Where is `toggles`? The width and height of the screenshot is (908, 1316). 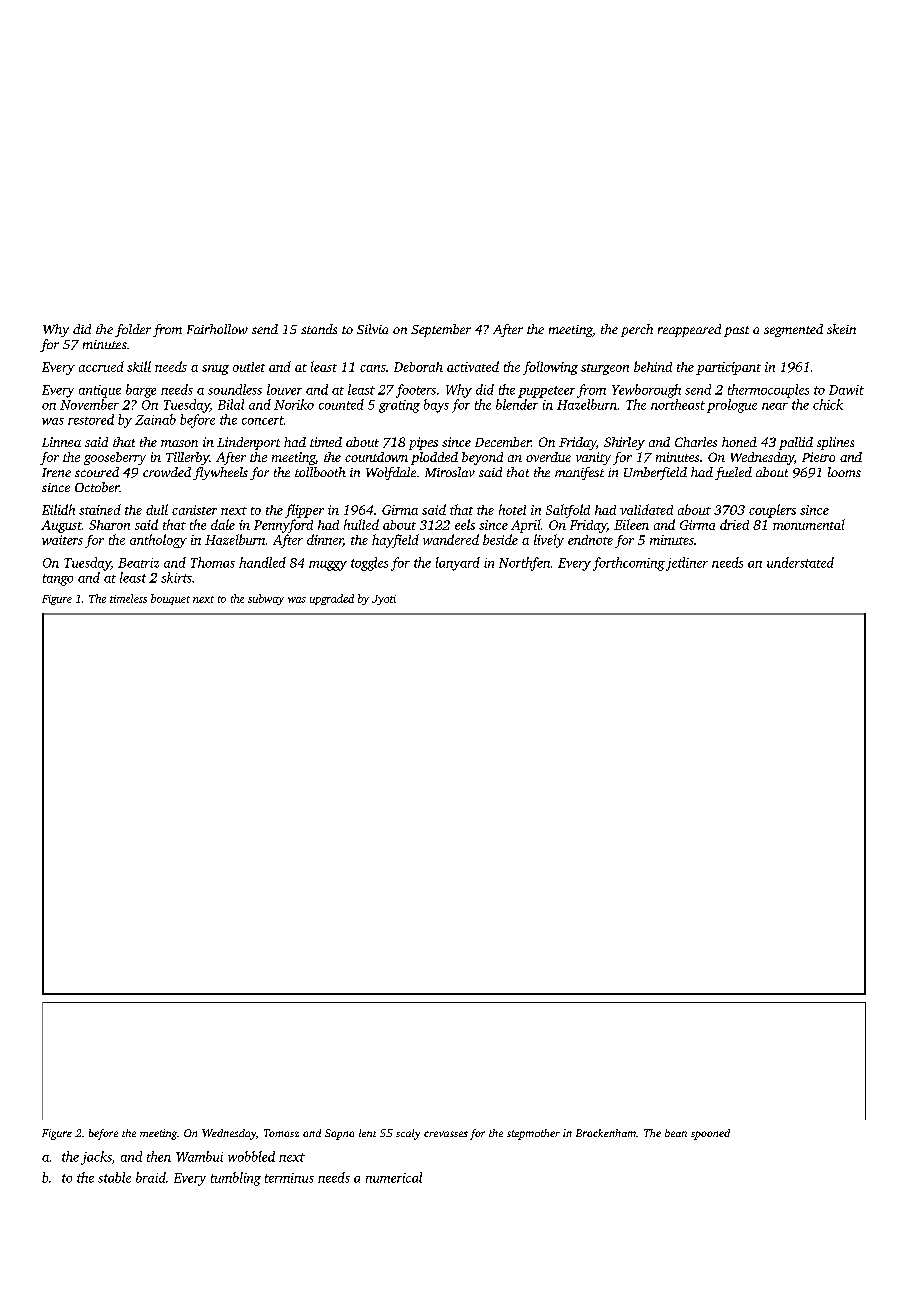
toggles is located at coordinates (369, 564).
